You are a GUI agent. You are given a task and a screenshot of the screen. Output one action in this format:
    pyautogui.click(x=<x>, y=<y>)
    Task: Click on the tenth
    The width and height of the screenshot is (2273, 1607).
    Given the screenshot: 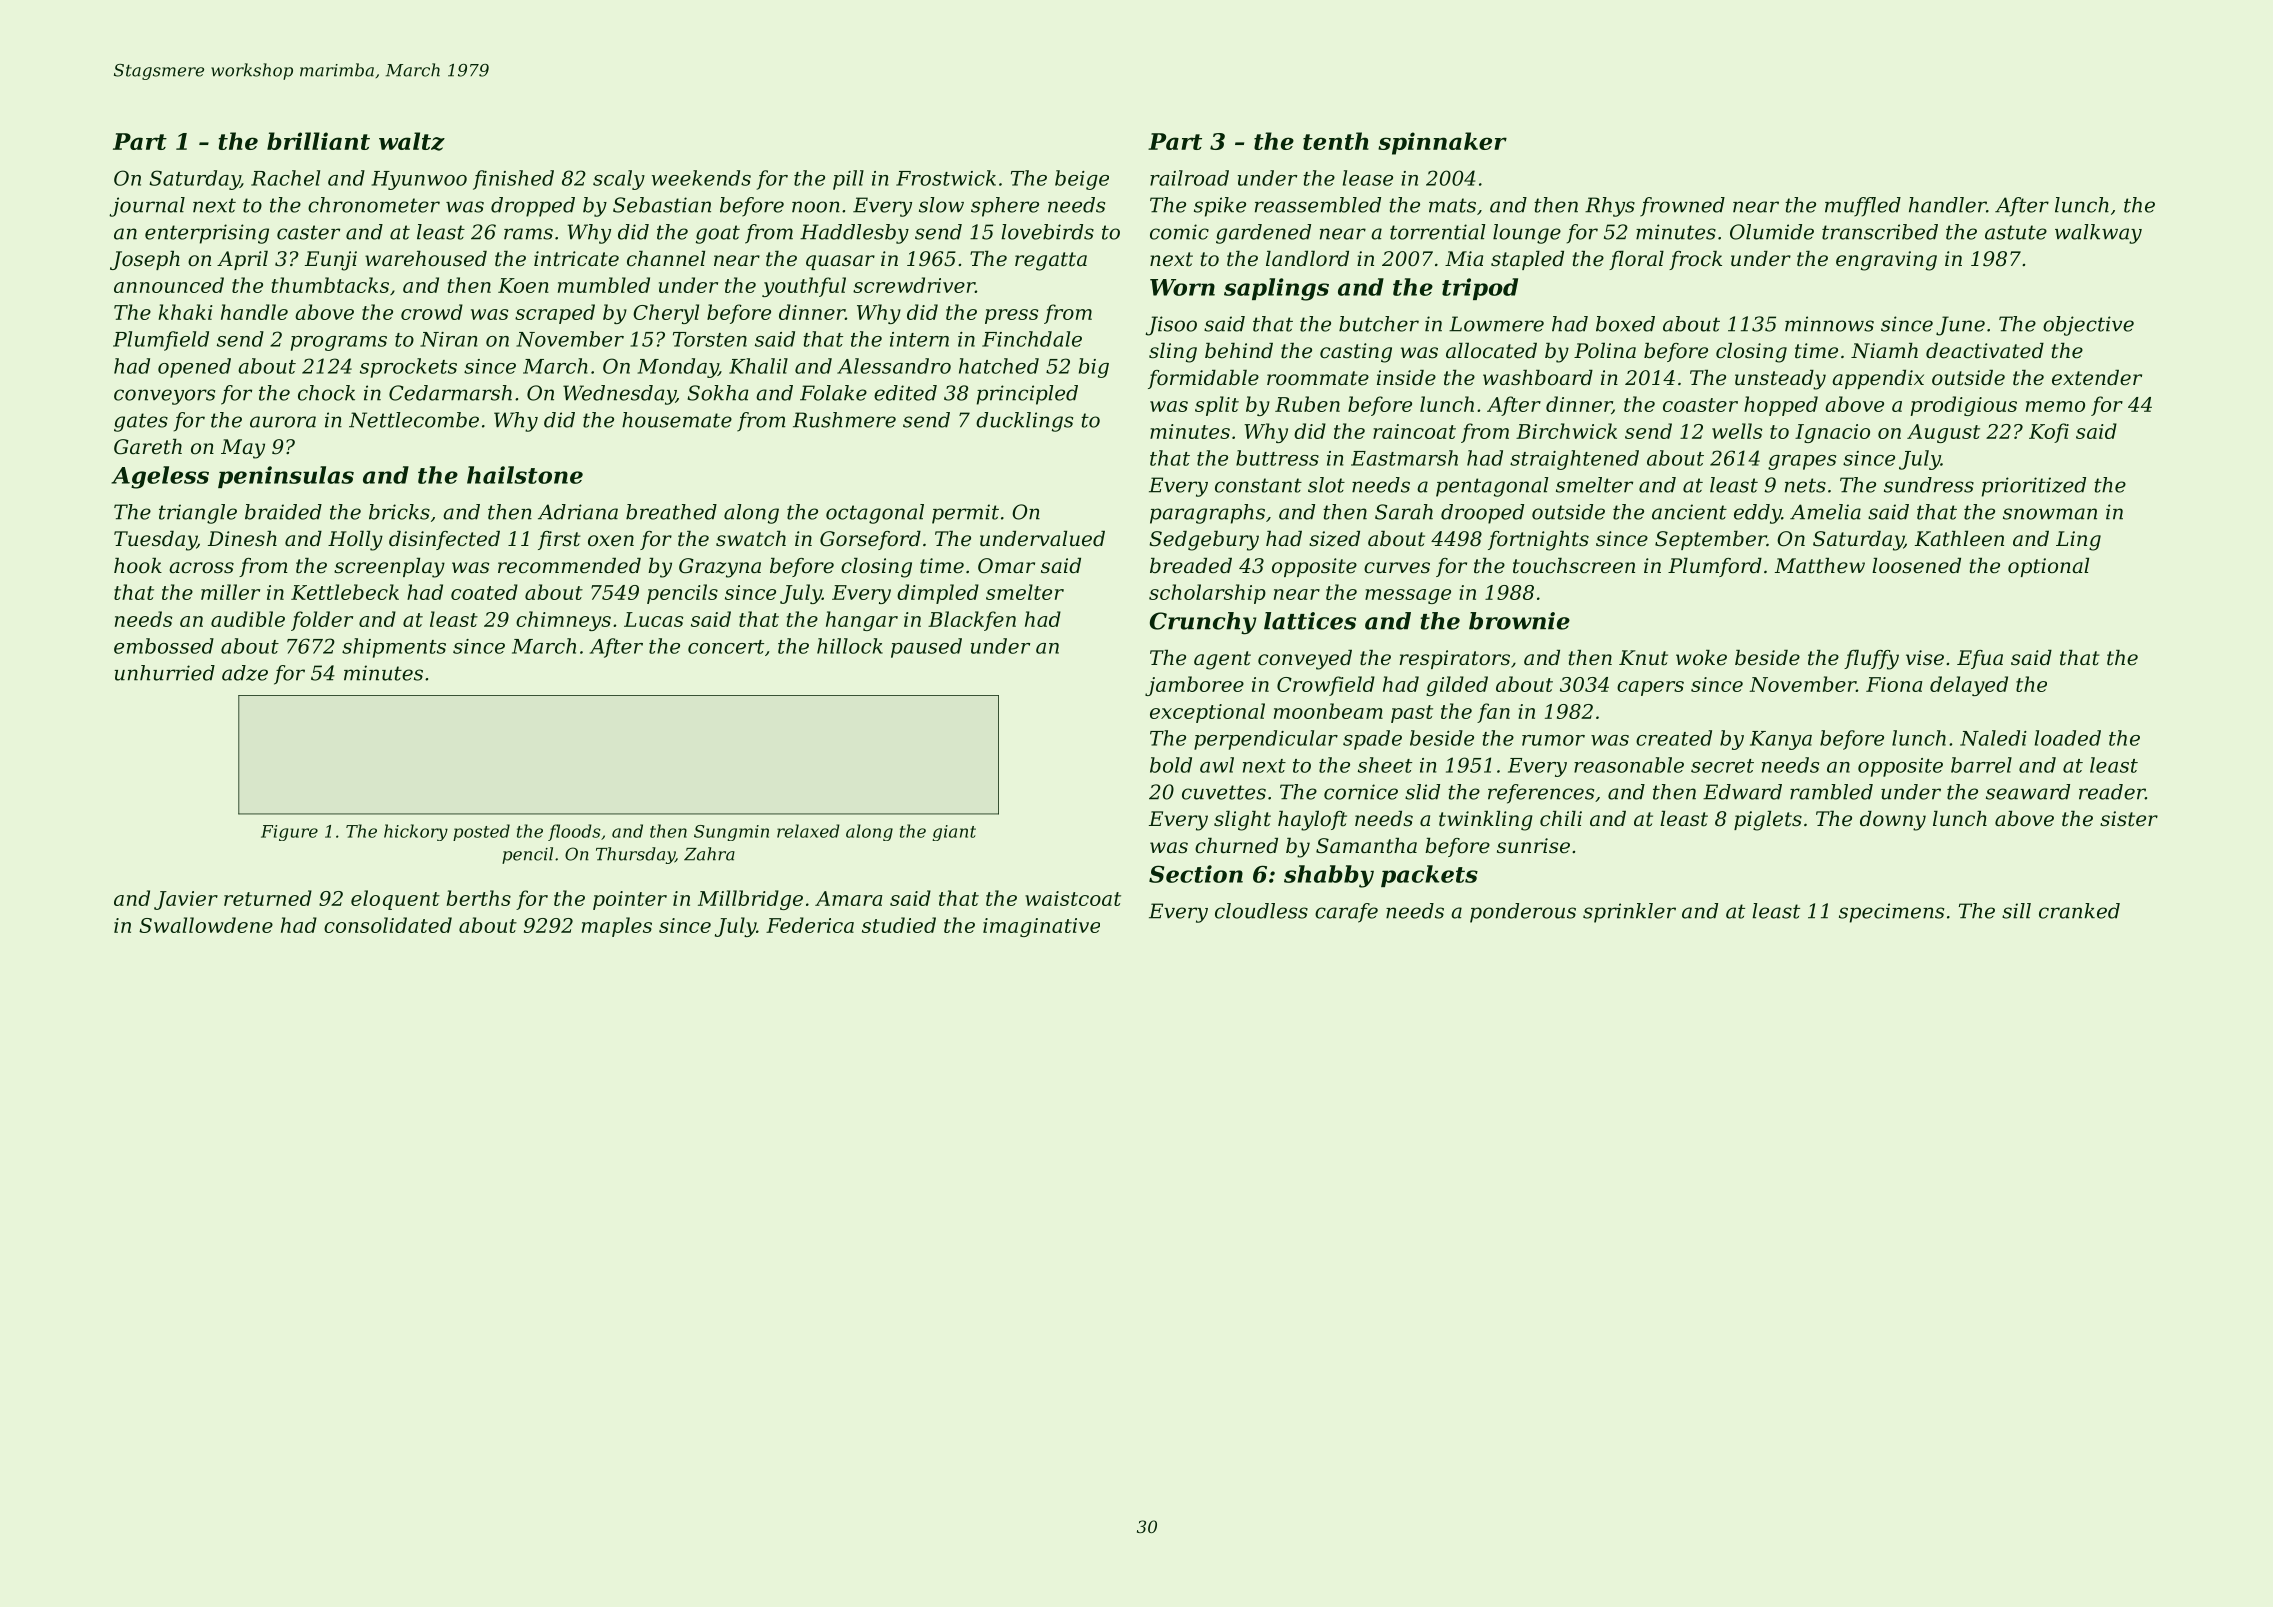 What is the action you would take?
    pyautogui.click(x=1336, y=141)
